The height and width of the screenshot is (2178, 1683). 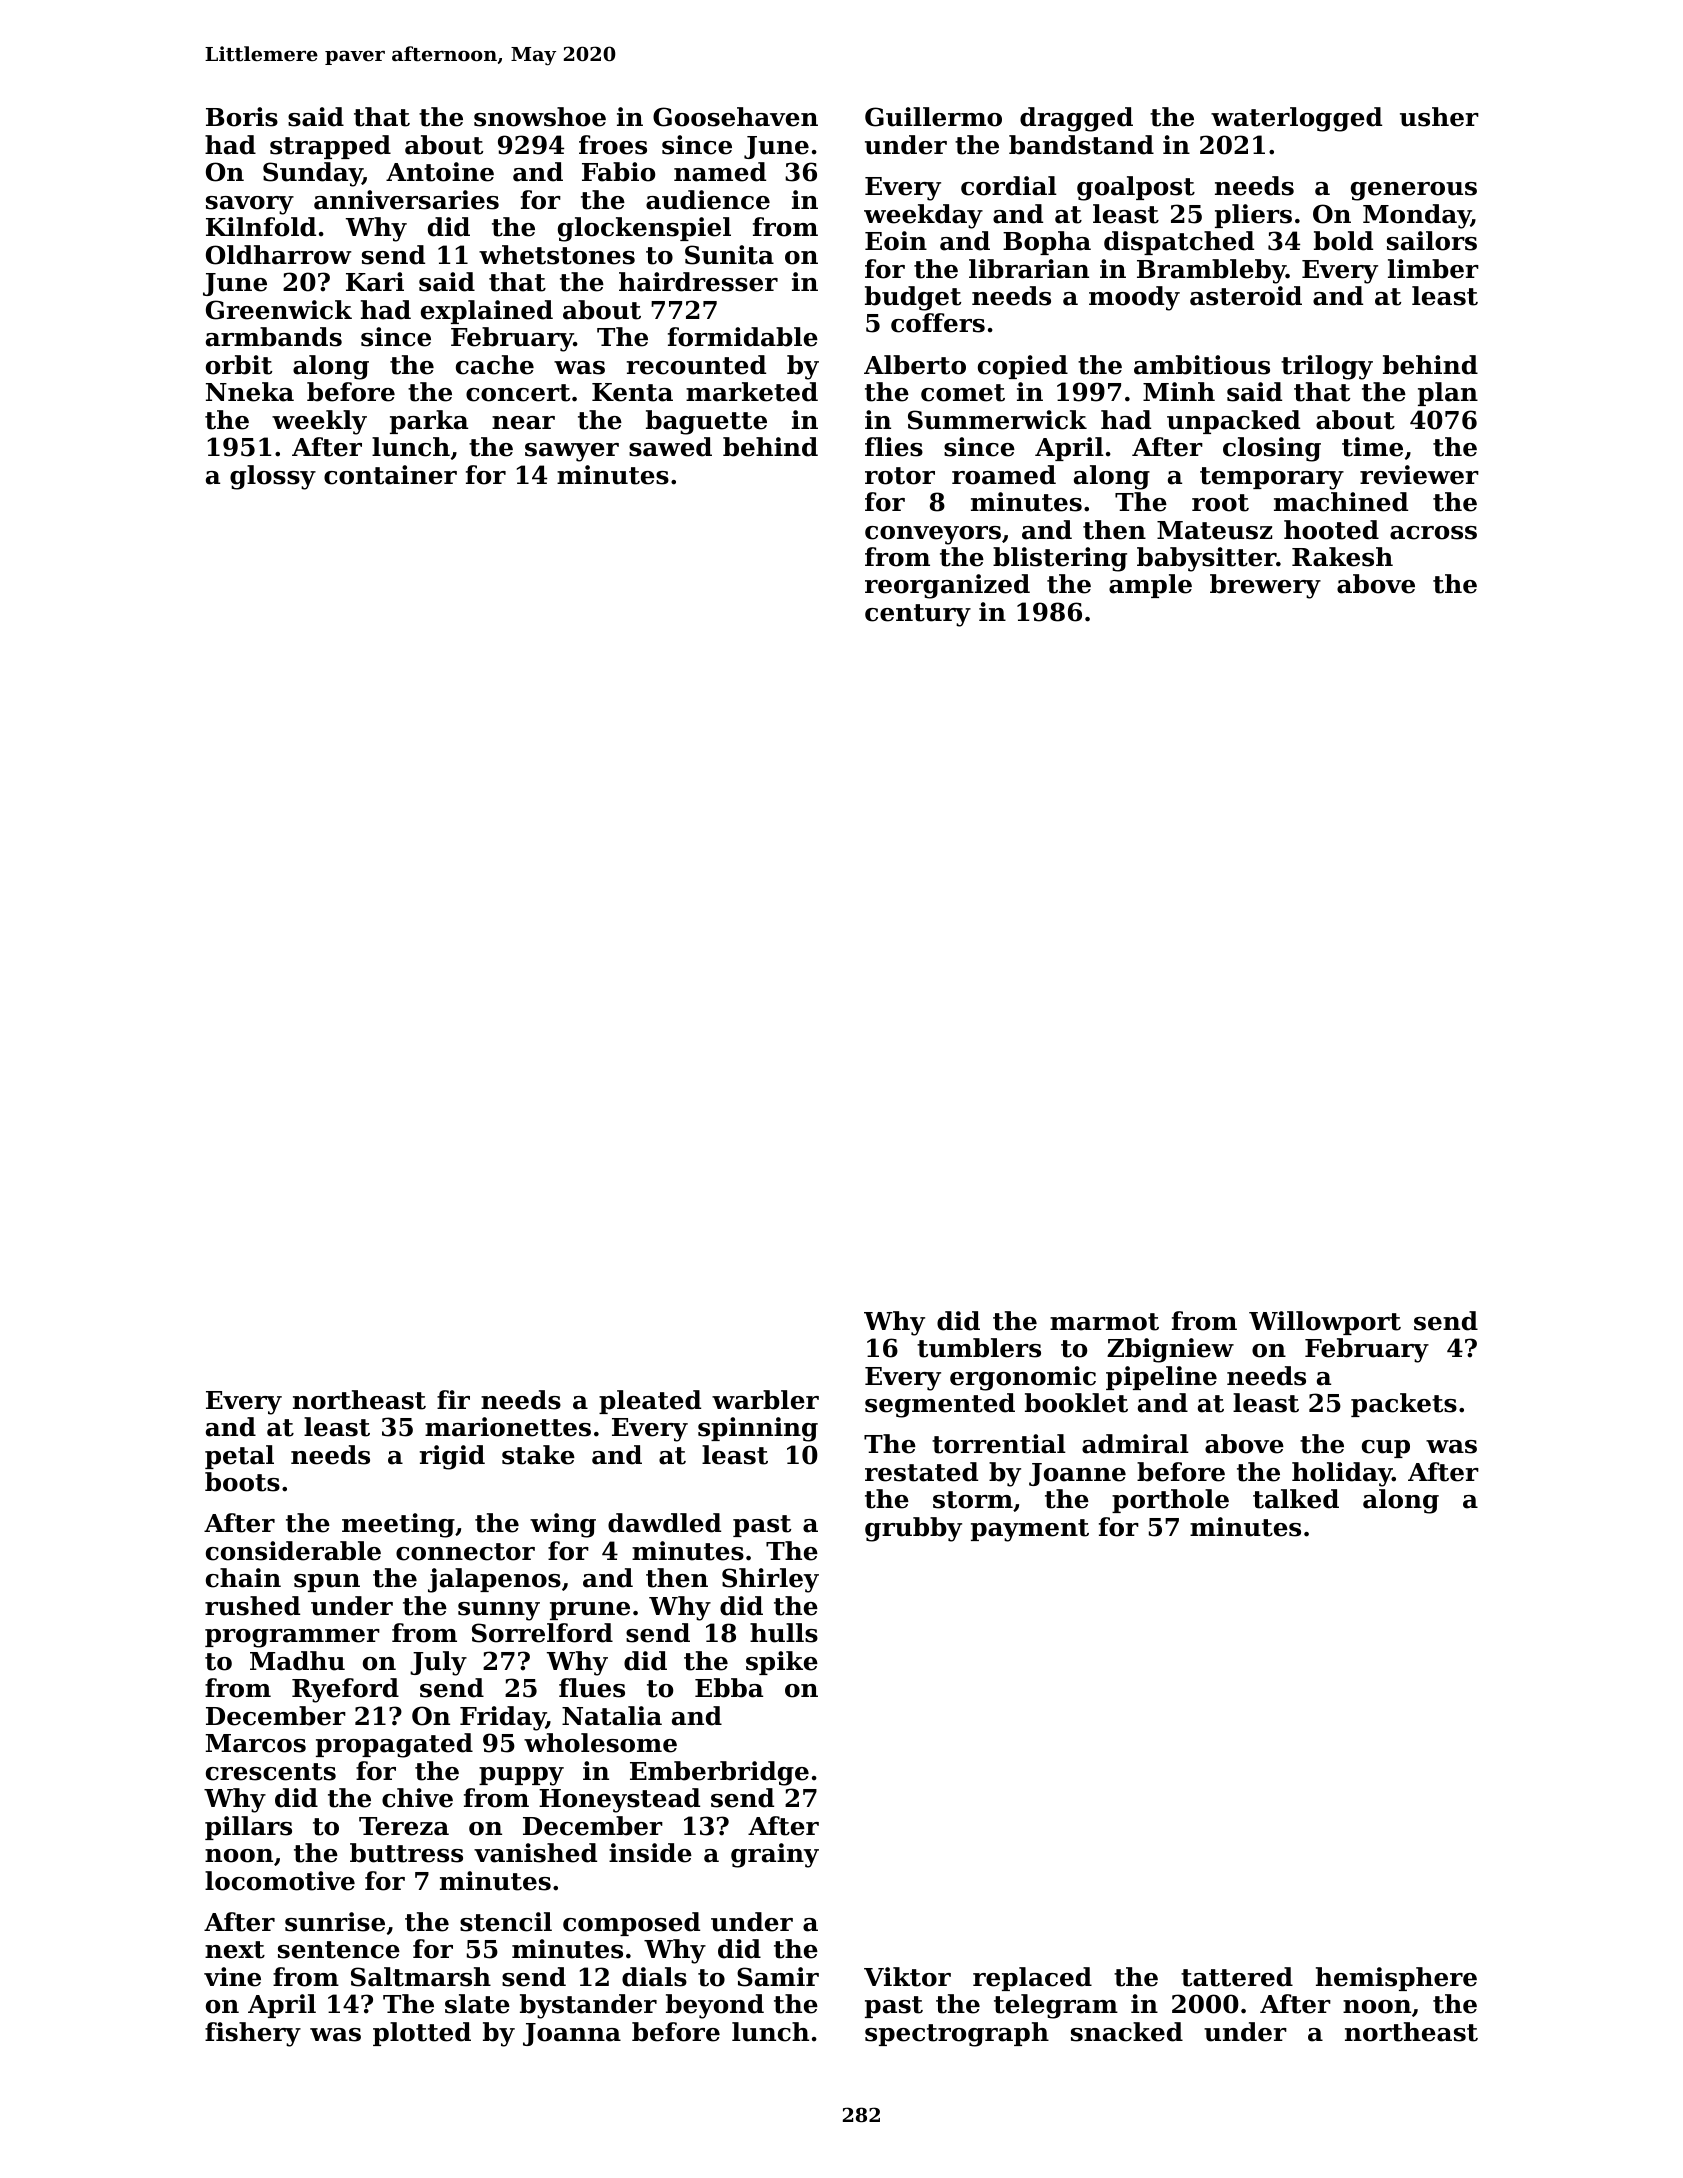 What do you see at coordinates (453, 1399) in the screenshot?
I see `fir` at bounding box center [453, 1399].
